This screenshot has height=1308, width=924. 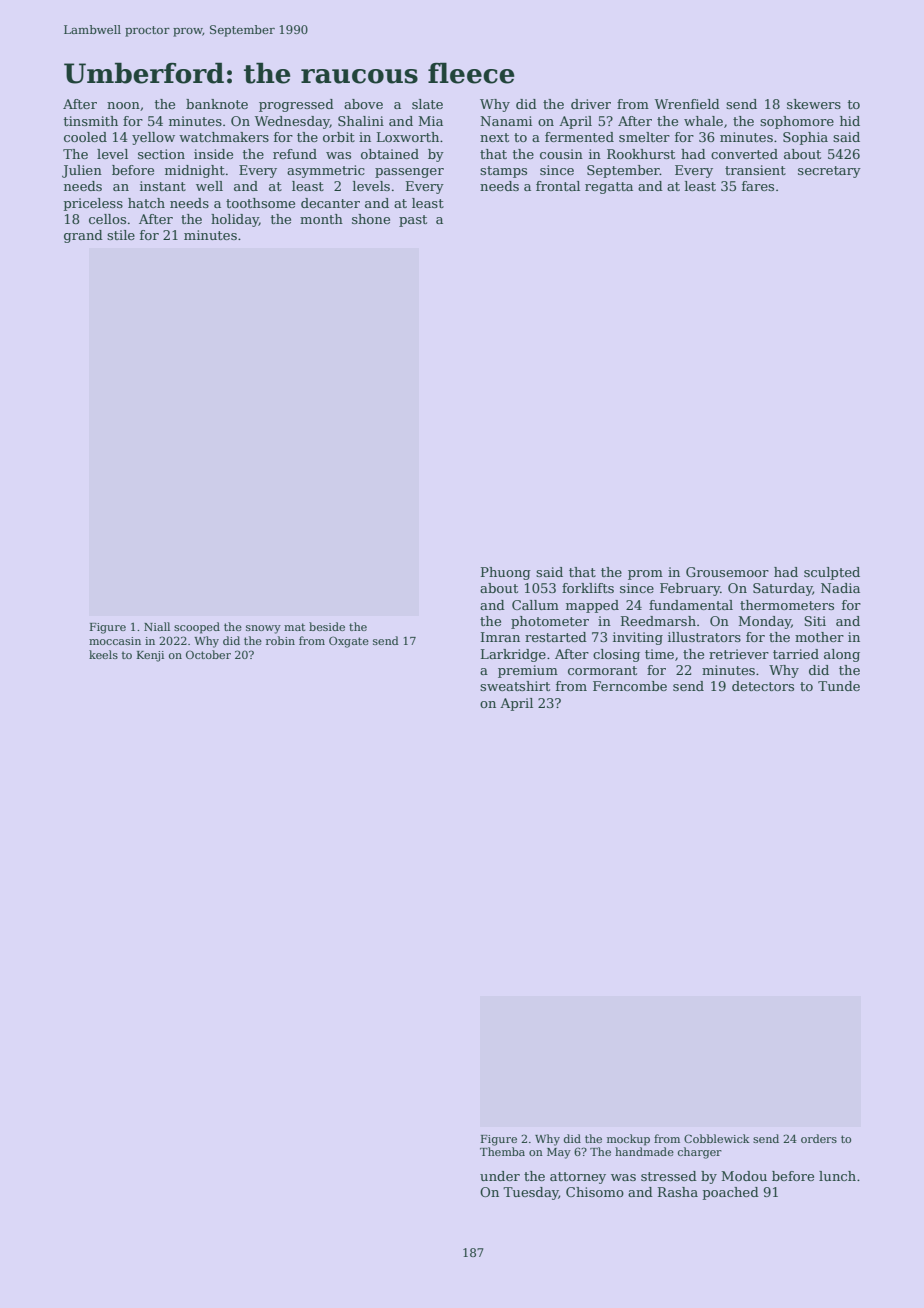 I want to click on decanter, so click(x=330, y=203).
